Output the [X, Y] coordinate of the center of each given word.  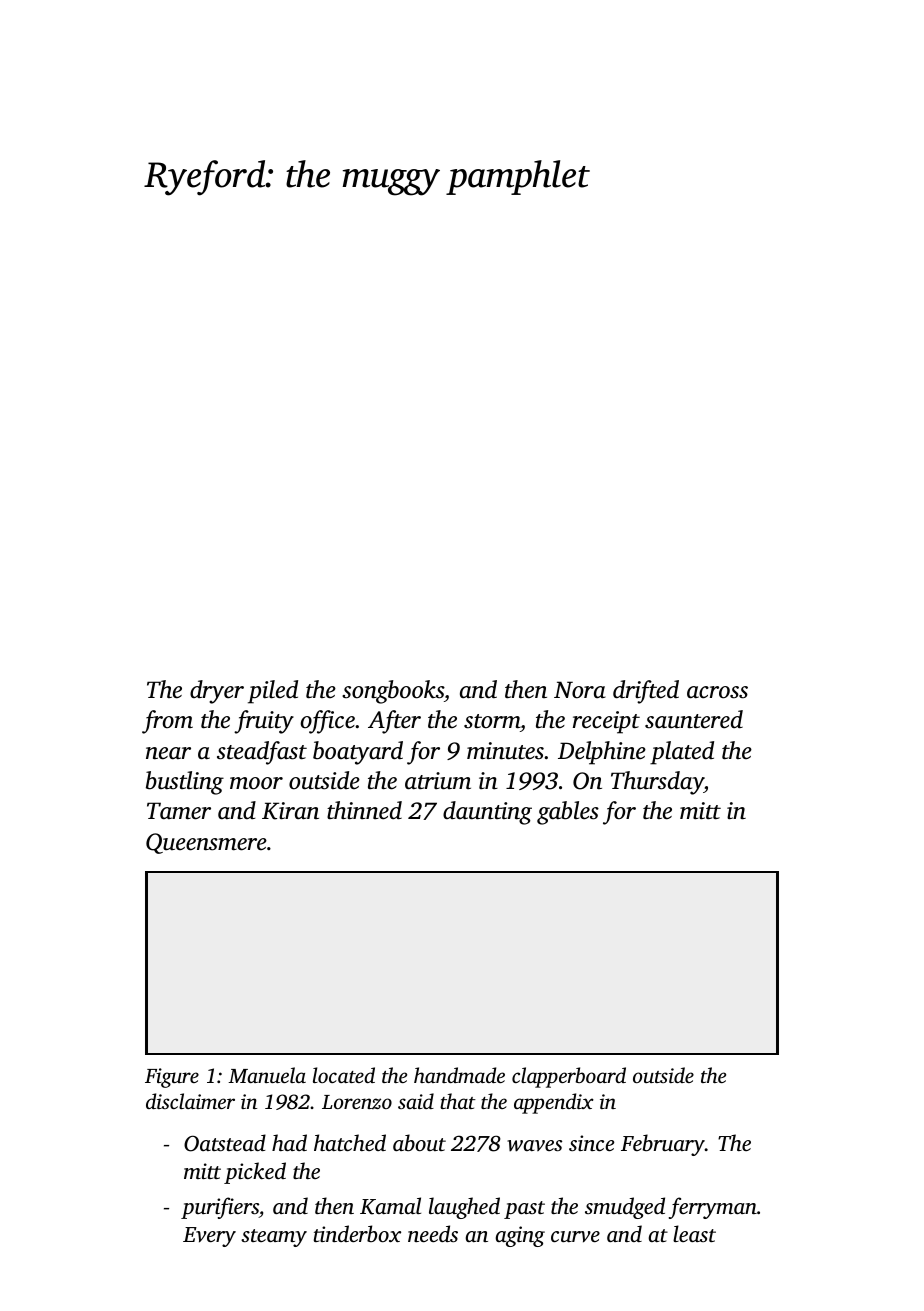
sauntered [694, 719]
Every [209, 1237]
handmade [459, 1075]
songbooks [393, 692]
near [168, 753]
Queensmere [206, 843]
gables [568, 813]
